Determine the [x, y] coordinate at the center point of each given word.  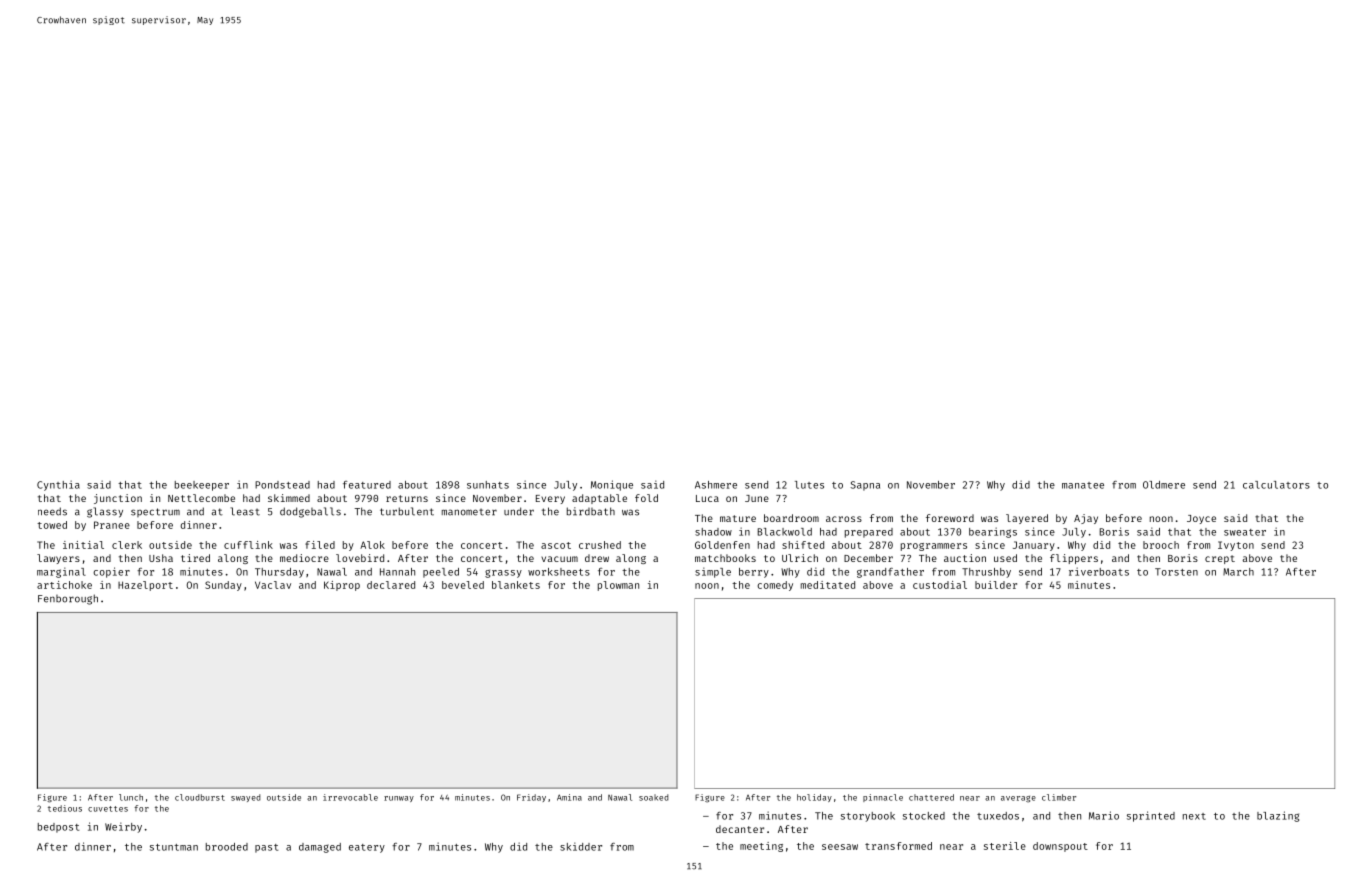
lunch [131, 797]
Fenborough [68, 599]
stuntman [174, 847]
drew [597, 558]
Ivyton [1236, 546]
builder [996, 585]
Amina [569, 797]
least [245, 511]
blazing [1278, 816]
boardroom [791, 518]
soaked [654, 797]
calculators [1276, 485]
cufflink [248, 545]
